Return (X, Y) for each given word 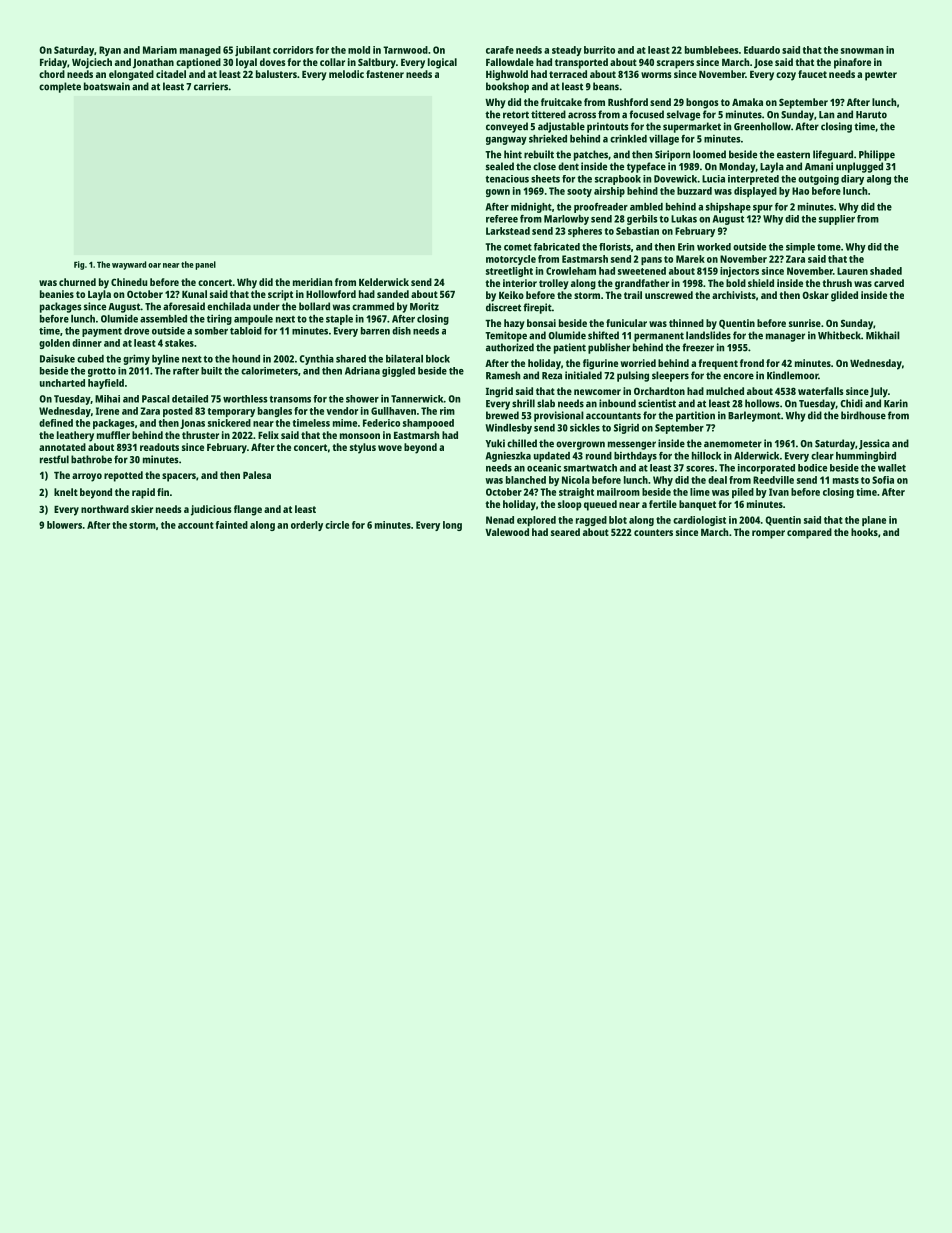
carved (889, 283)
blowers (64, 525)
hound (246, 359)
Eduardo (762, 50)
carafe (500, 50)
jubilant (253, 51)
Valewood (507, 532)
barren (375, 331)
